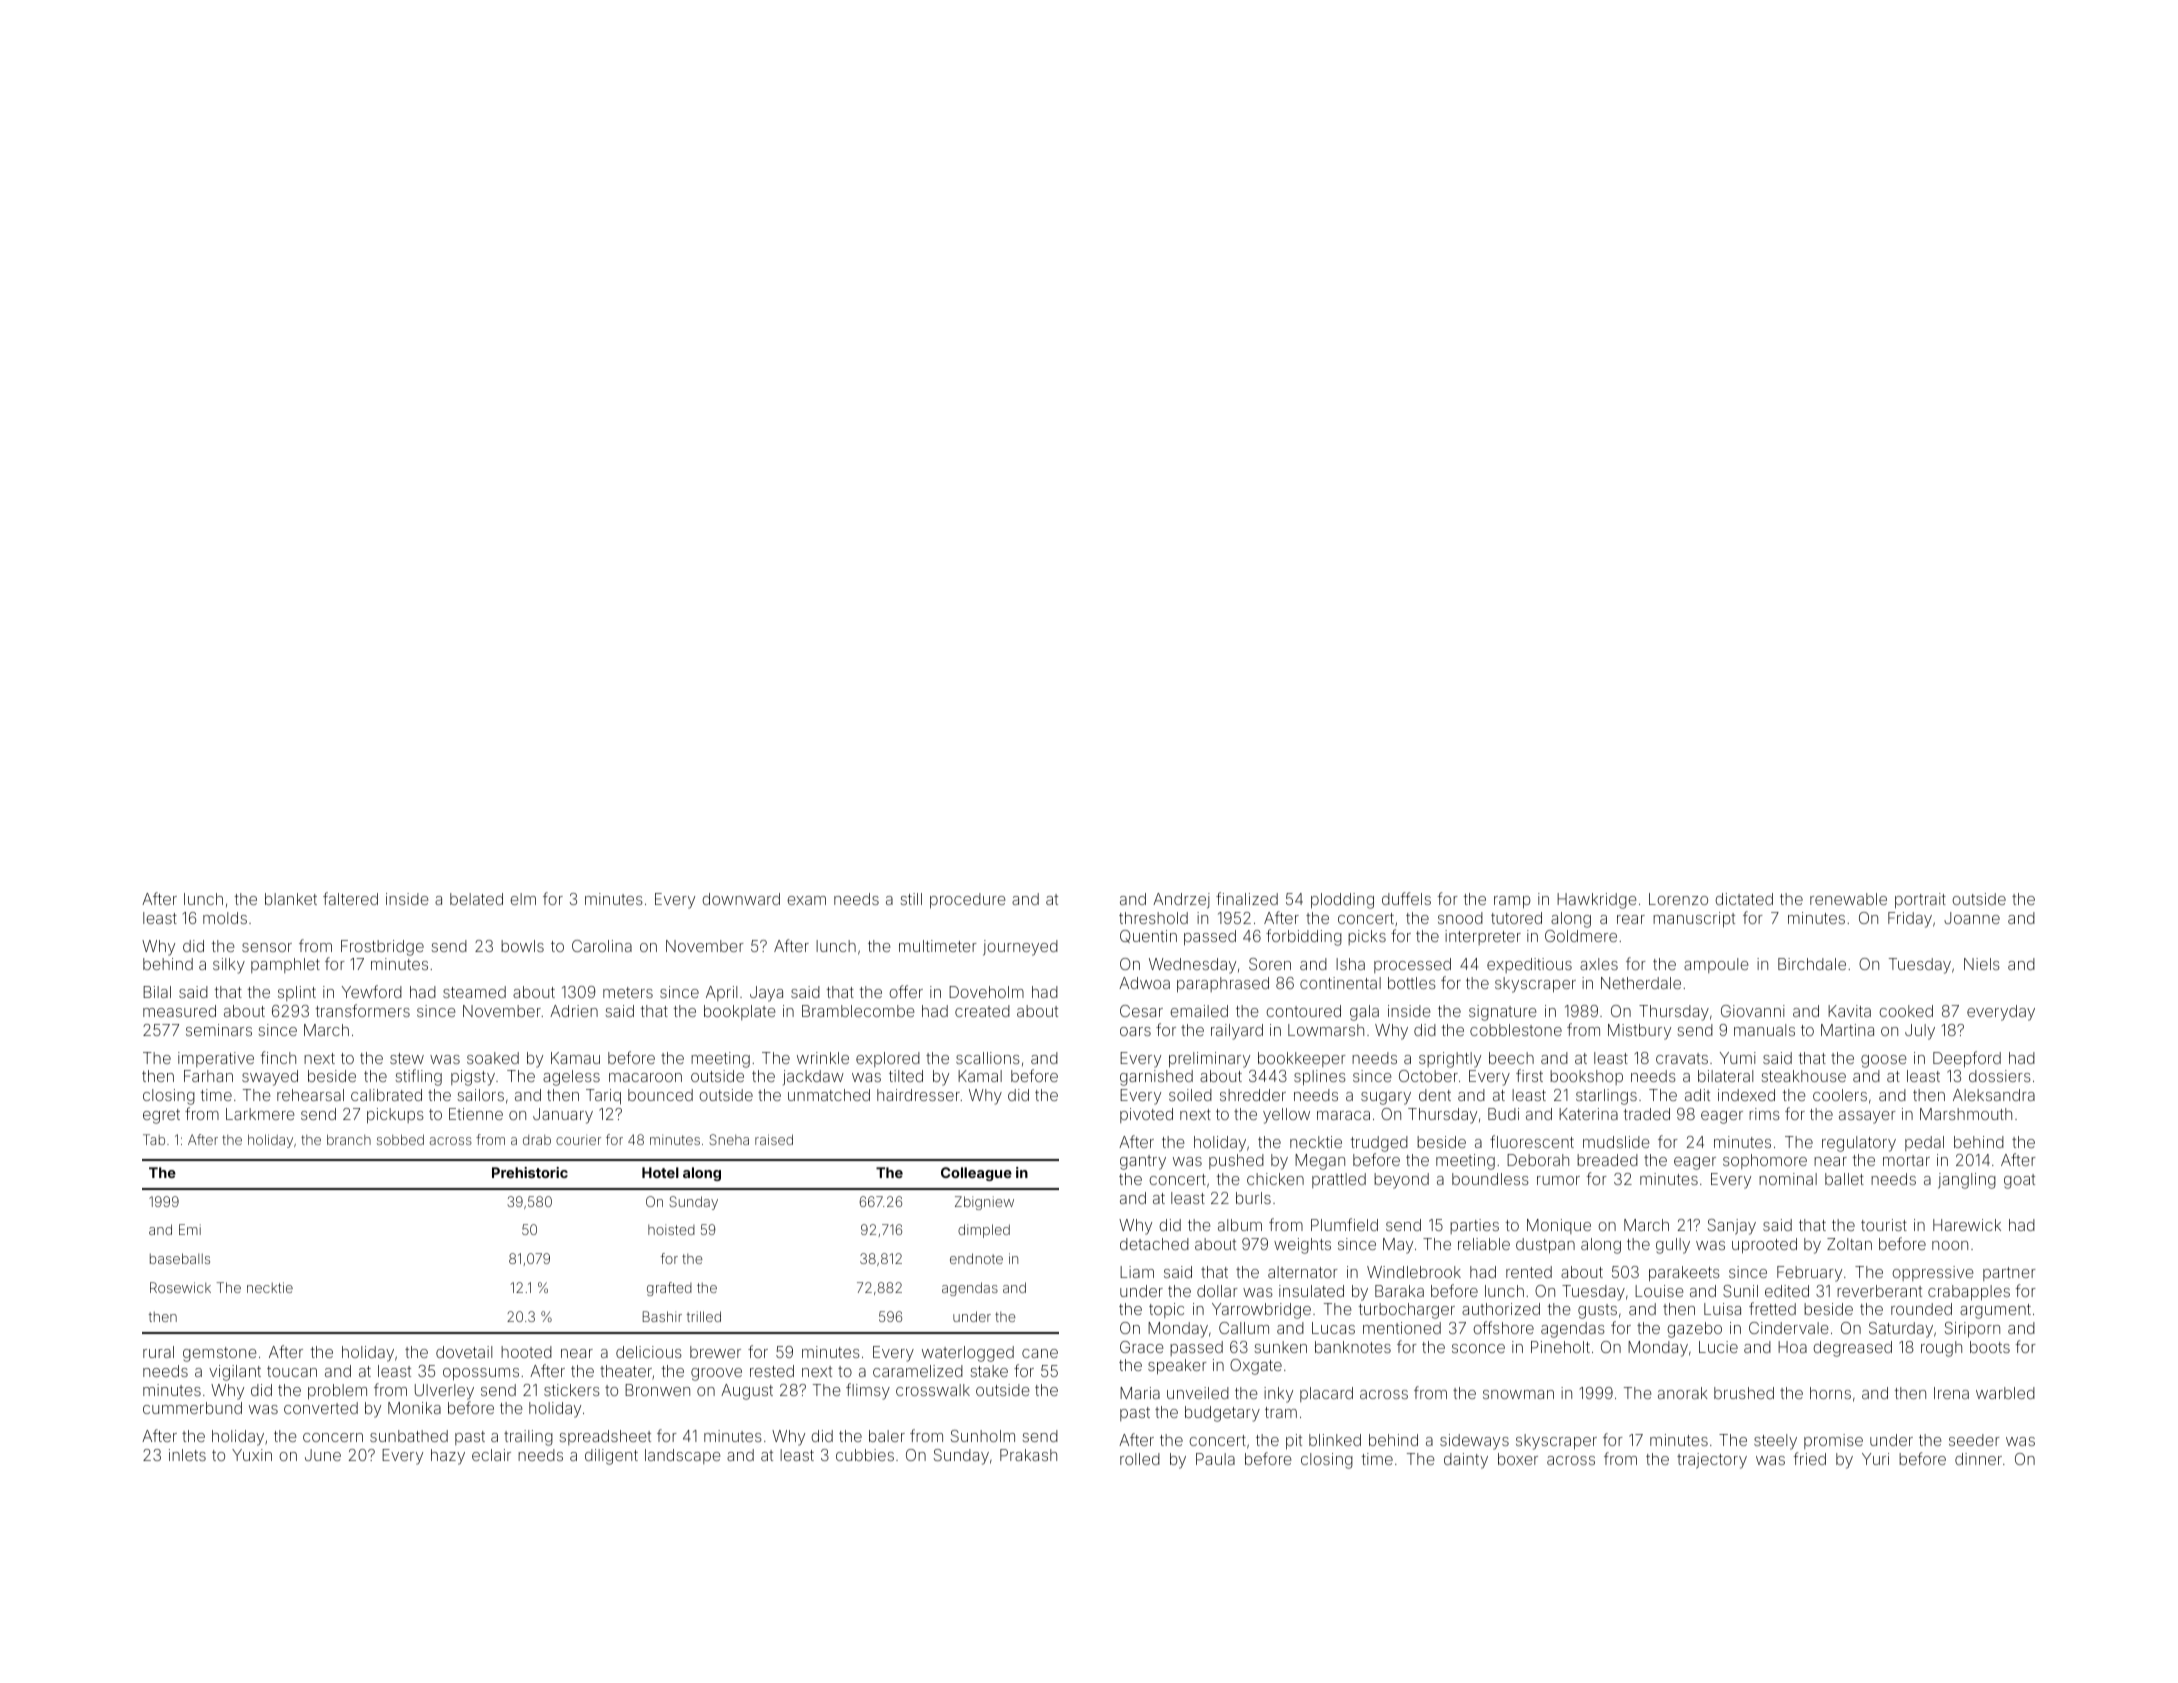 This page has height=1683, width=2178. What do you see at coordinates (1659, 1291) in the page?
I see `Louise` at bounding box center [1659, 1291].
